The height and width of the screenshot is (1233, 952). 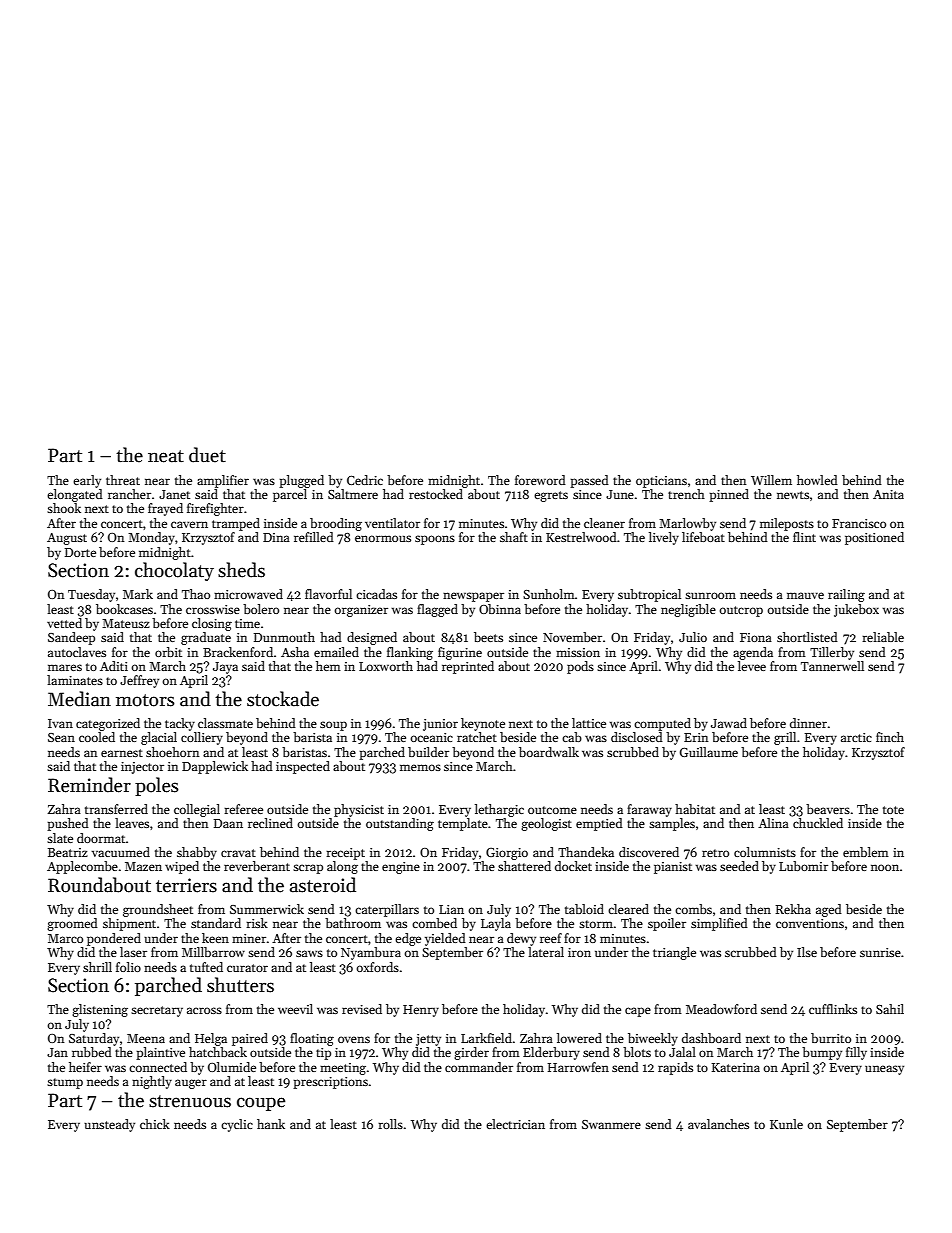 What do you see at coordinates (729, 723) in the screenshot?
I see `Jawad` at bounding box center [729, 723].
